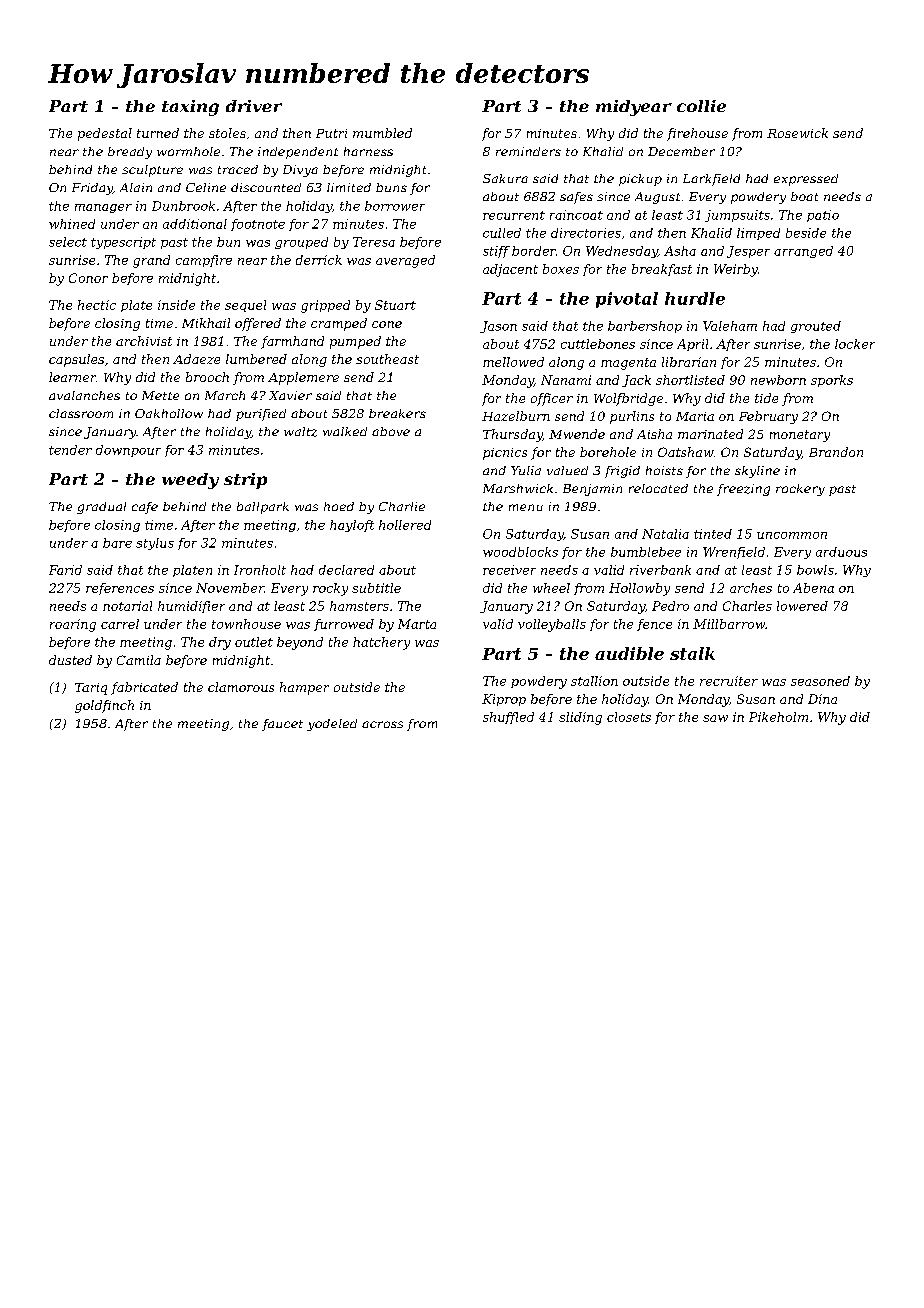  Describe the element at coordinates (405, 525) in the screenshot. I see `hollered` at that location.
